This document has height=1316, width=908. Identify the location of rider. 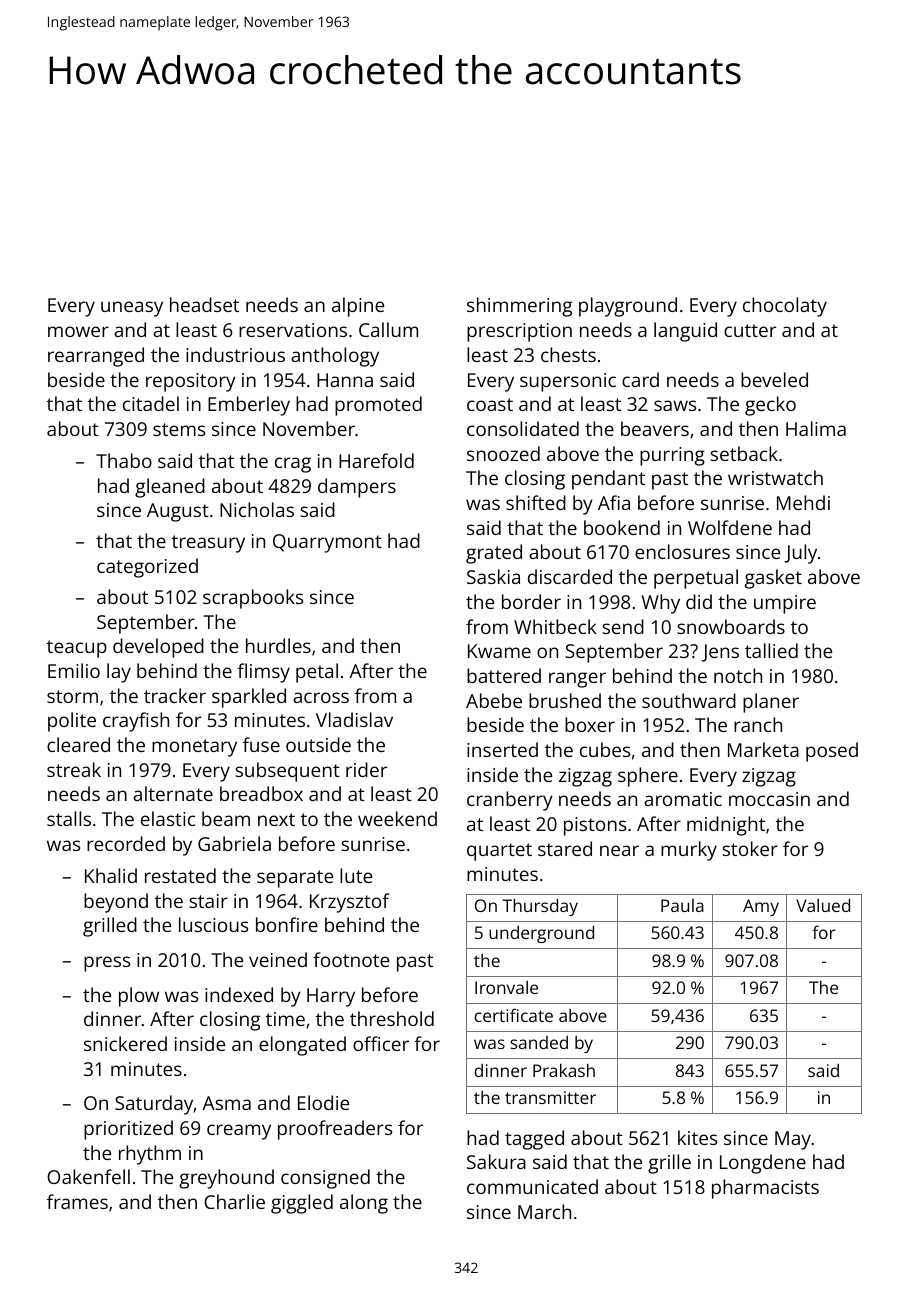
(366, 769).
